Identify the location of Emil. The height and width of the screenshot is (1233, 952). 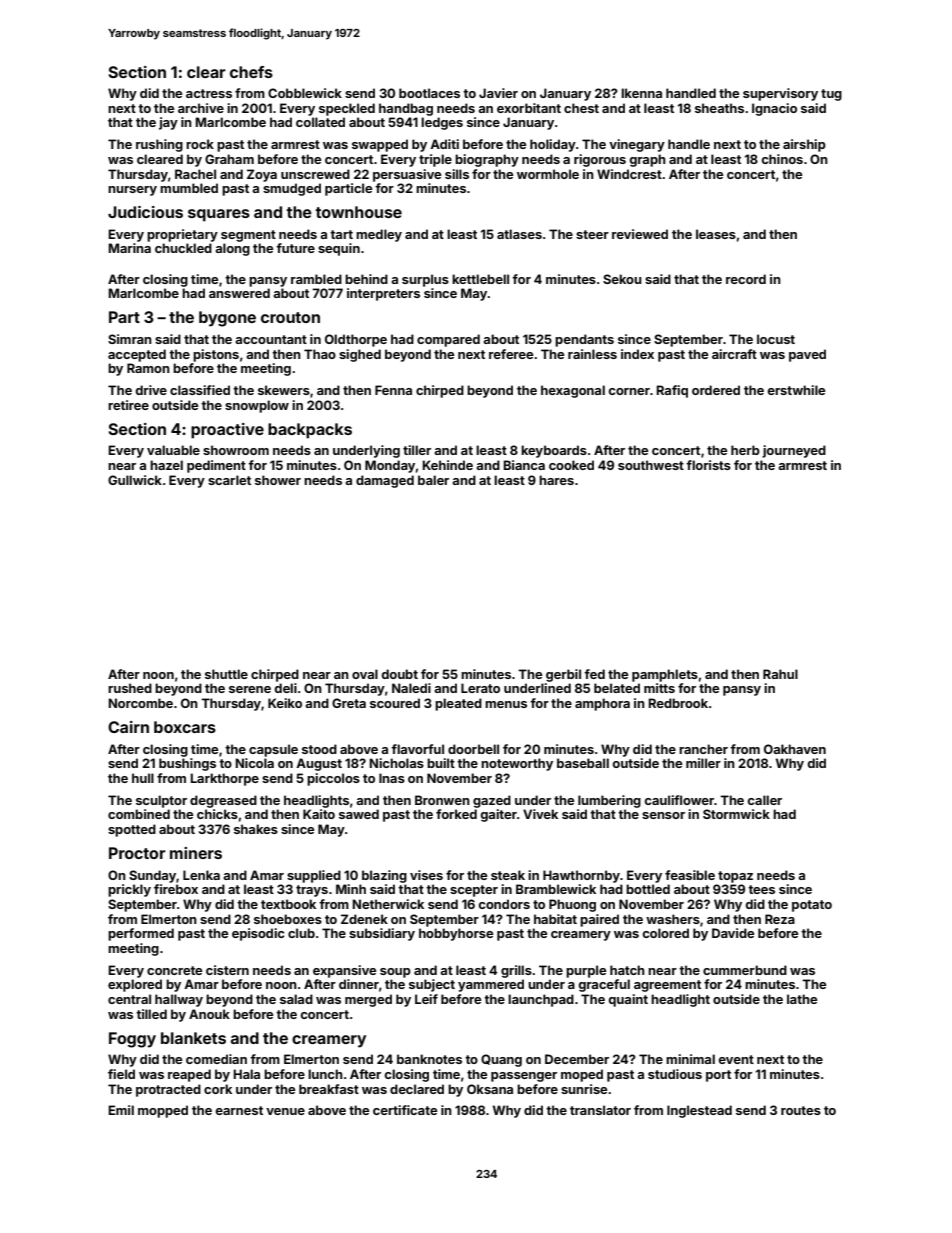
(121, 1110).
